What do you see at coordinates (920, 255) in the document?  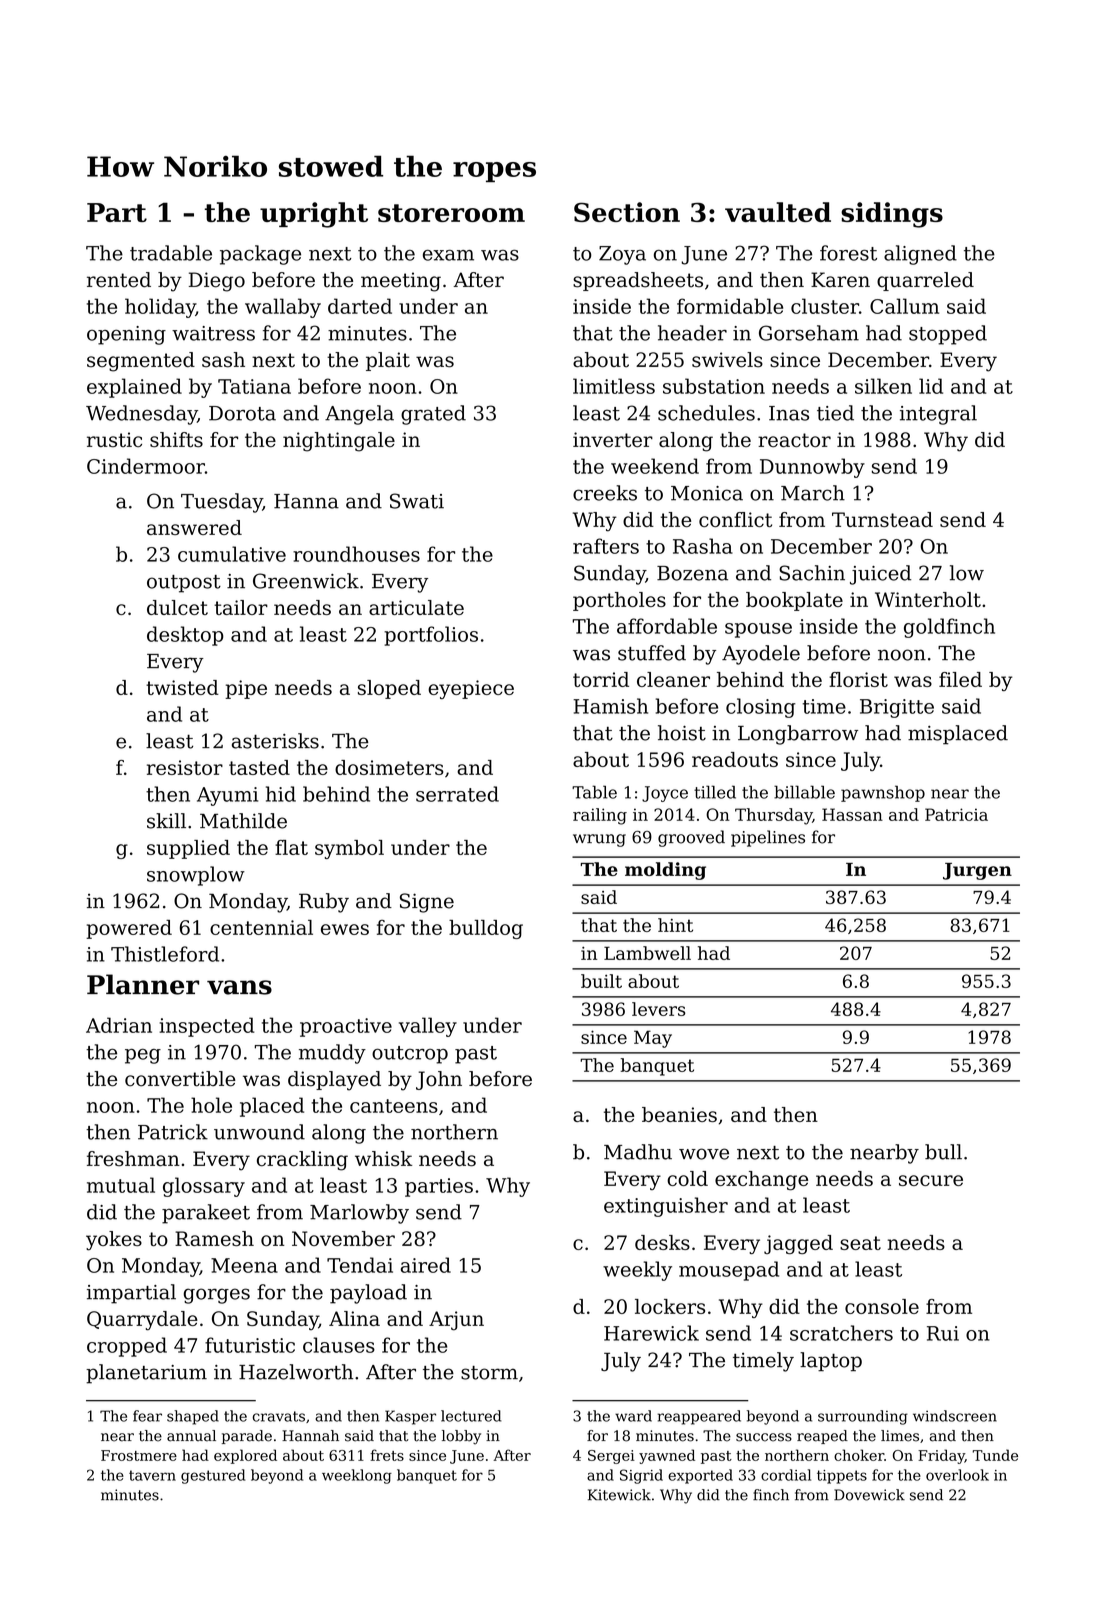 I see `aligned` at bounding box center [920, 255].
